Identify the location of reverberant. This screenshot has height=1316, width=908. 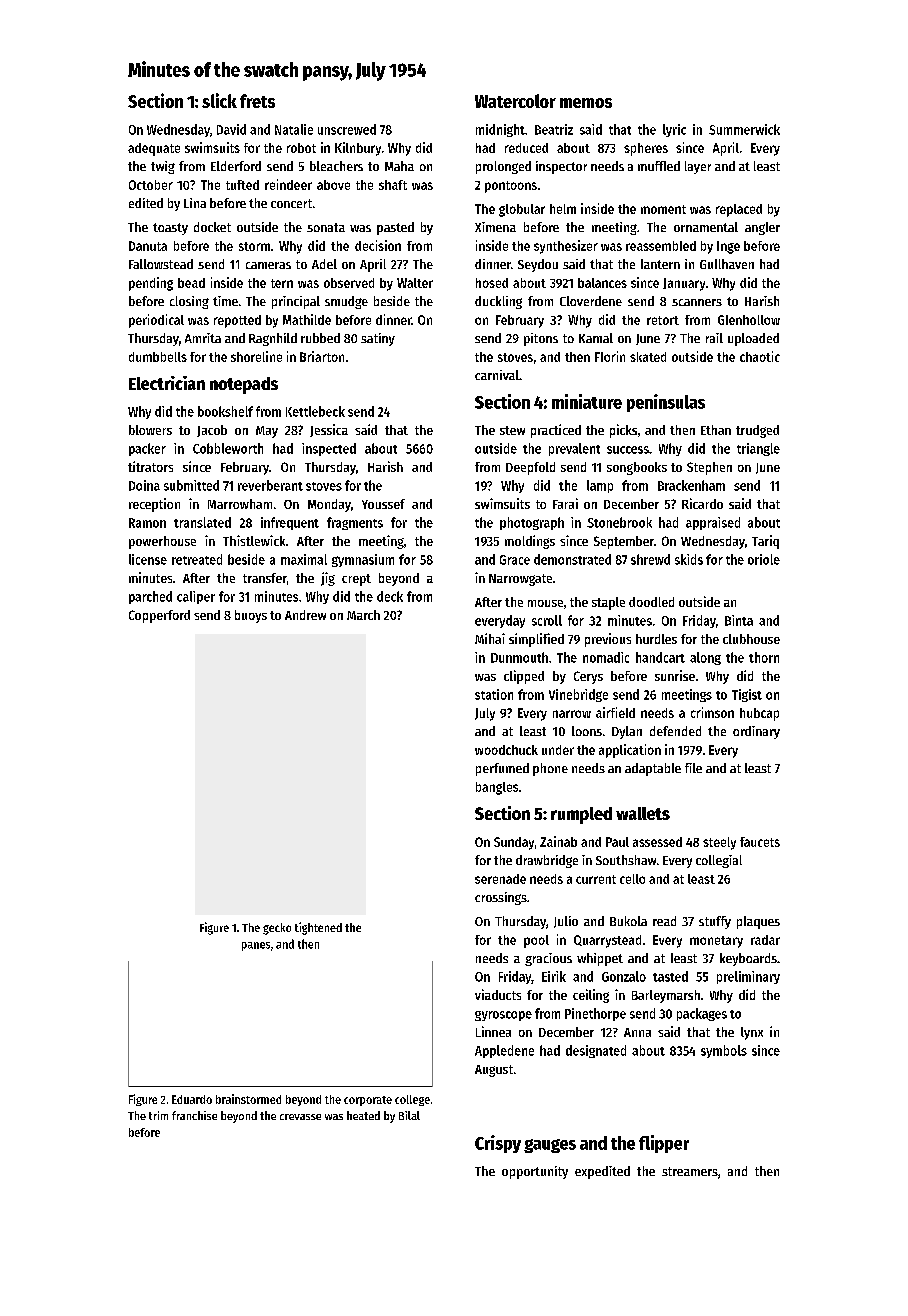
(270, 485).
